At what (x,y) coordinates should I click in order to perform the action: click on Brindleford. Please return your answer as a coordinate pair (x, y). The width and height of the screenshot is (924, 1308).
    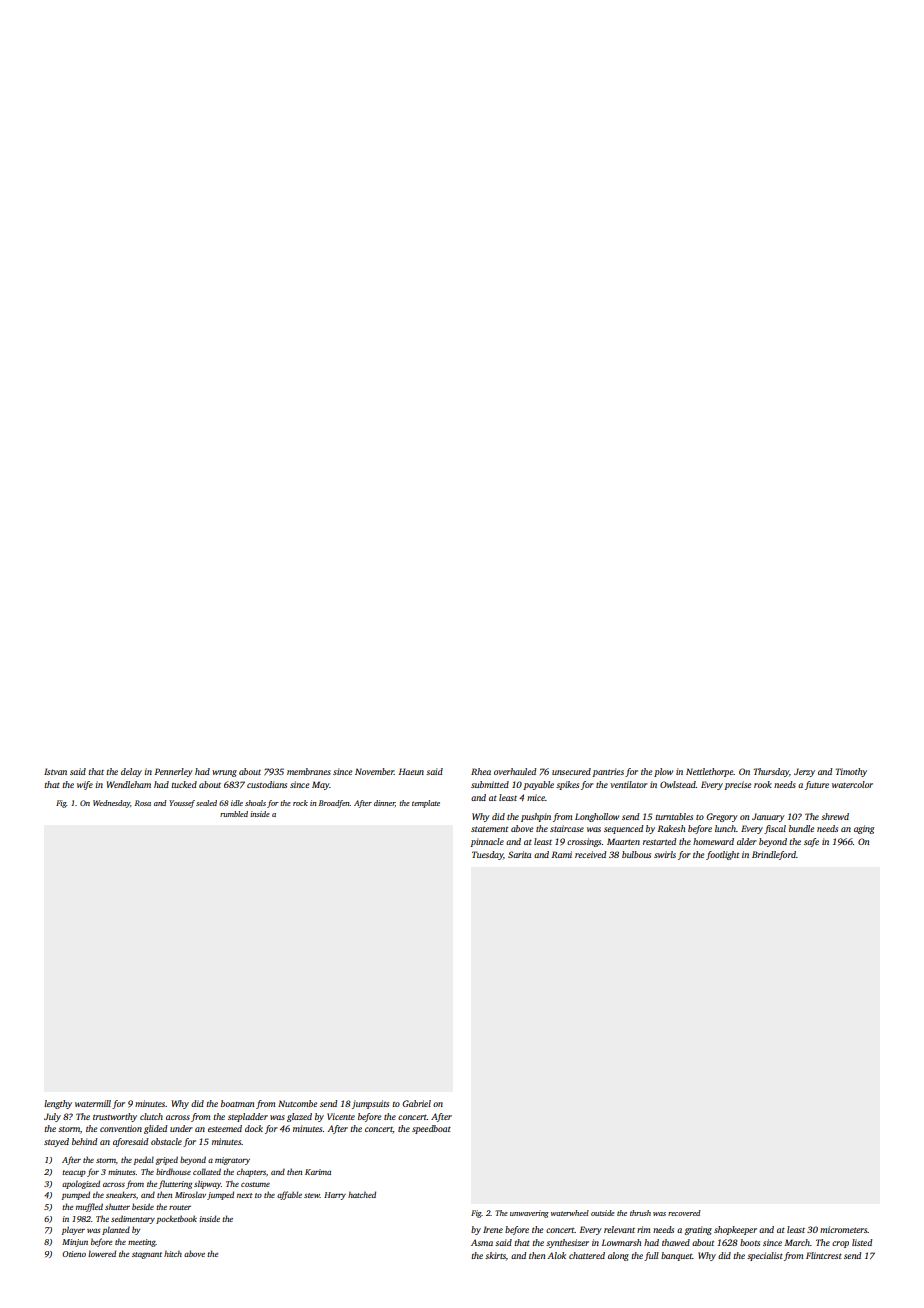
    Looking at the image, I should click on (774, 855).
